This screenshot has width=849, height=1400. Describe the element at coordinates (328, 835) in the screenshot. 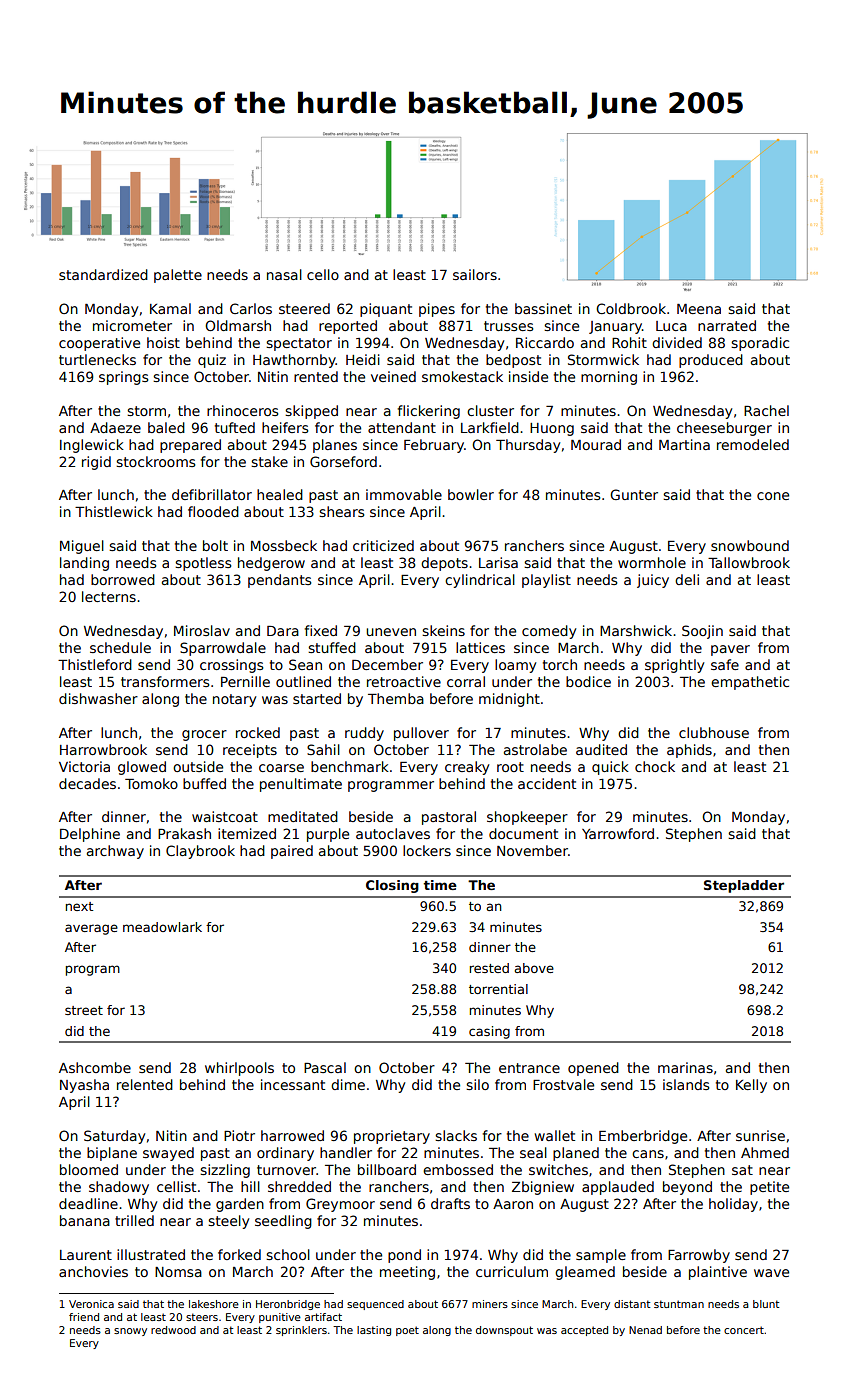

I see `purple` at that location.
